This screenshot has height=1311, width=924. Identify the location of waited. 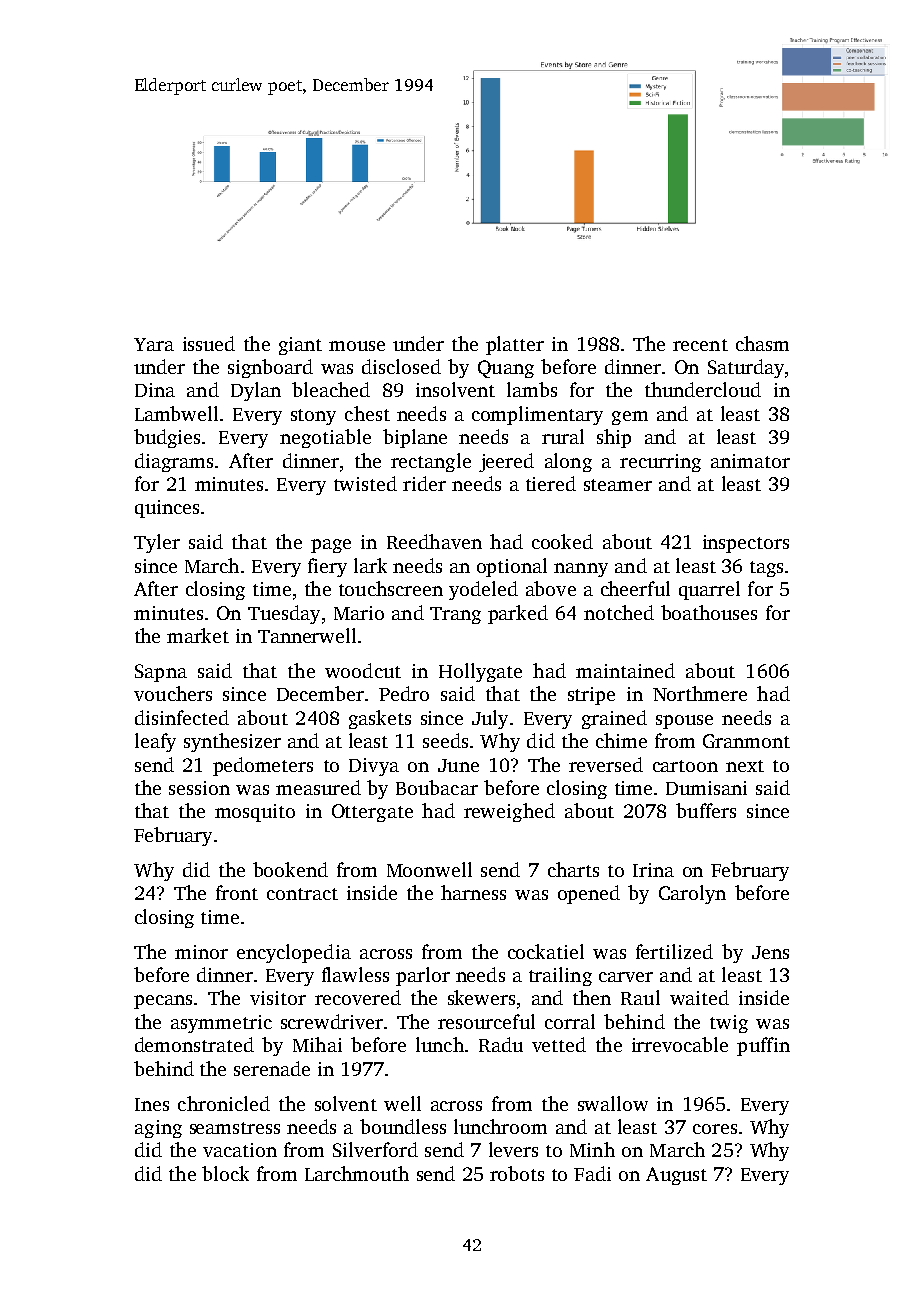
(699, 997).
